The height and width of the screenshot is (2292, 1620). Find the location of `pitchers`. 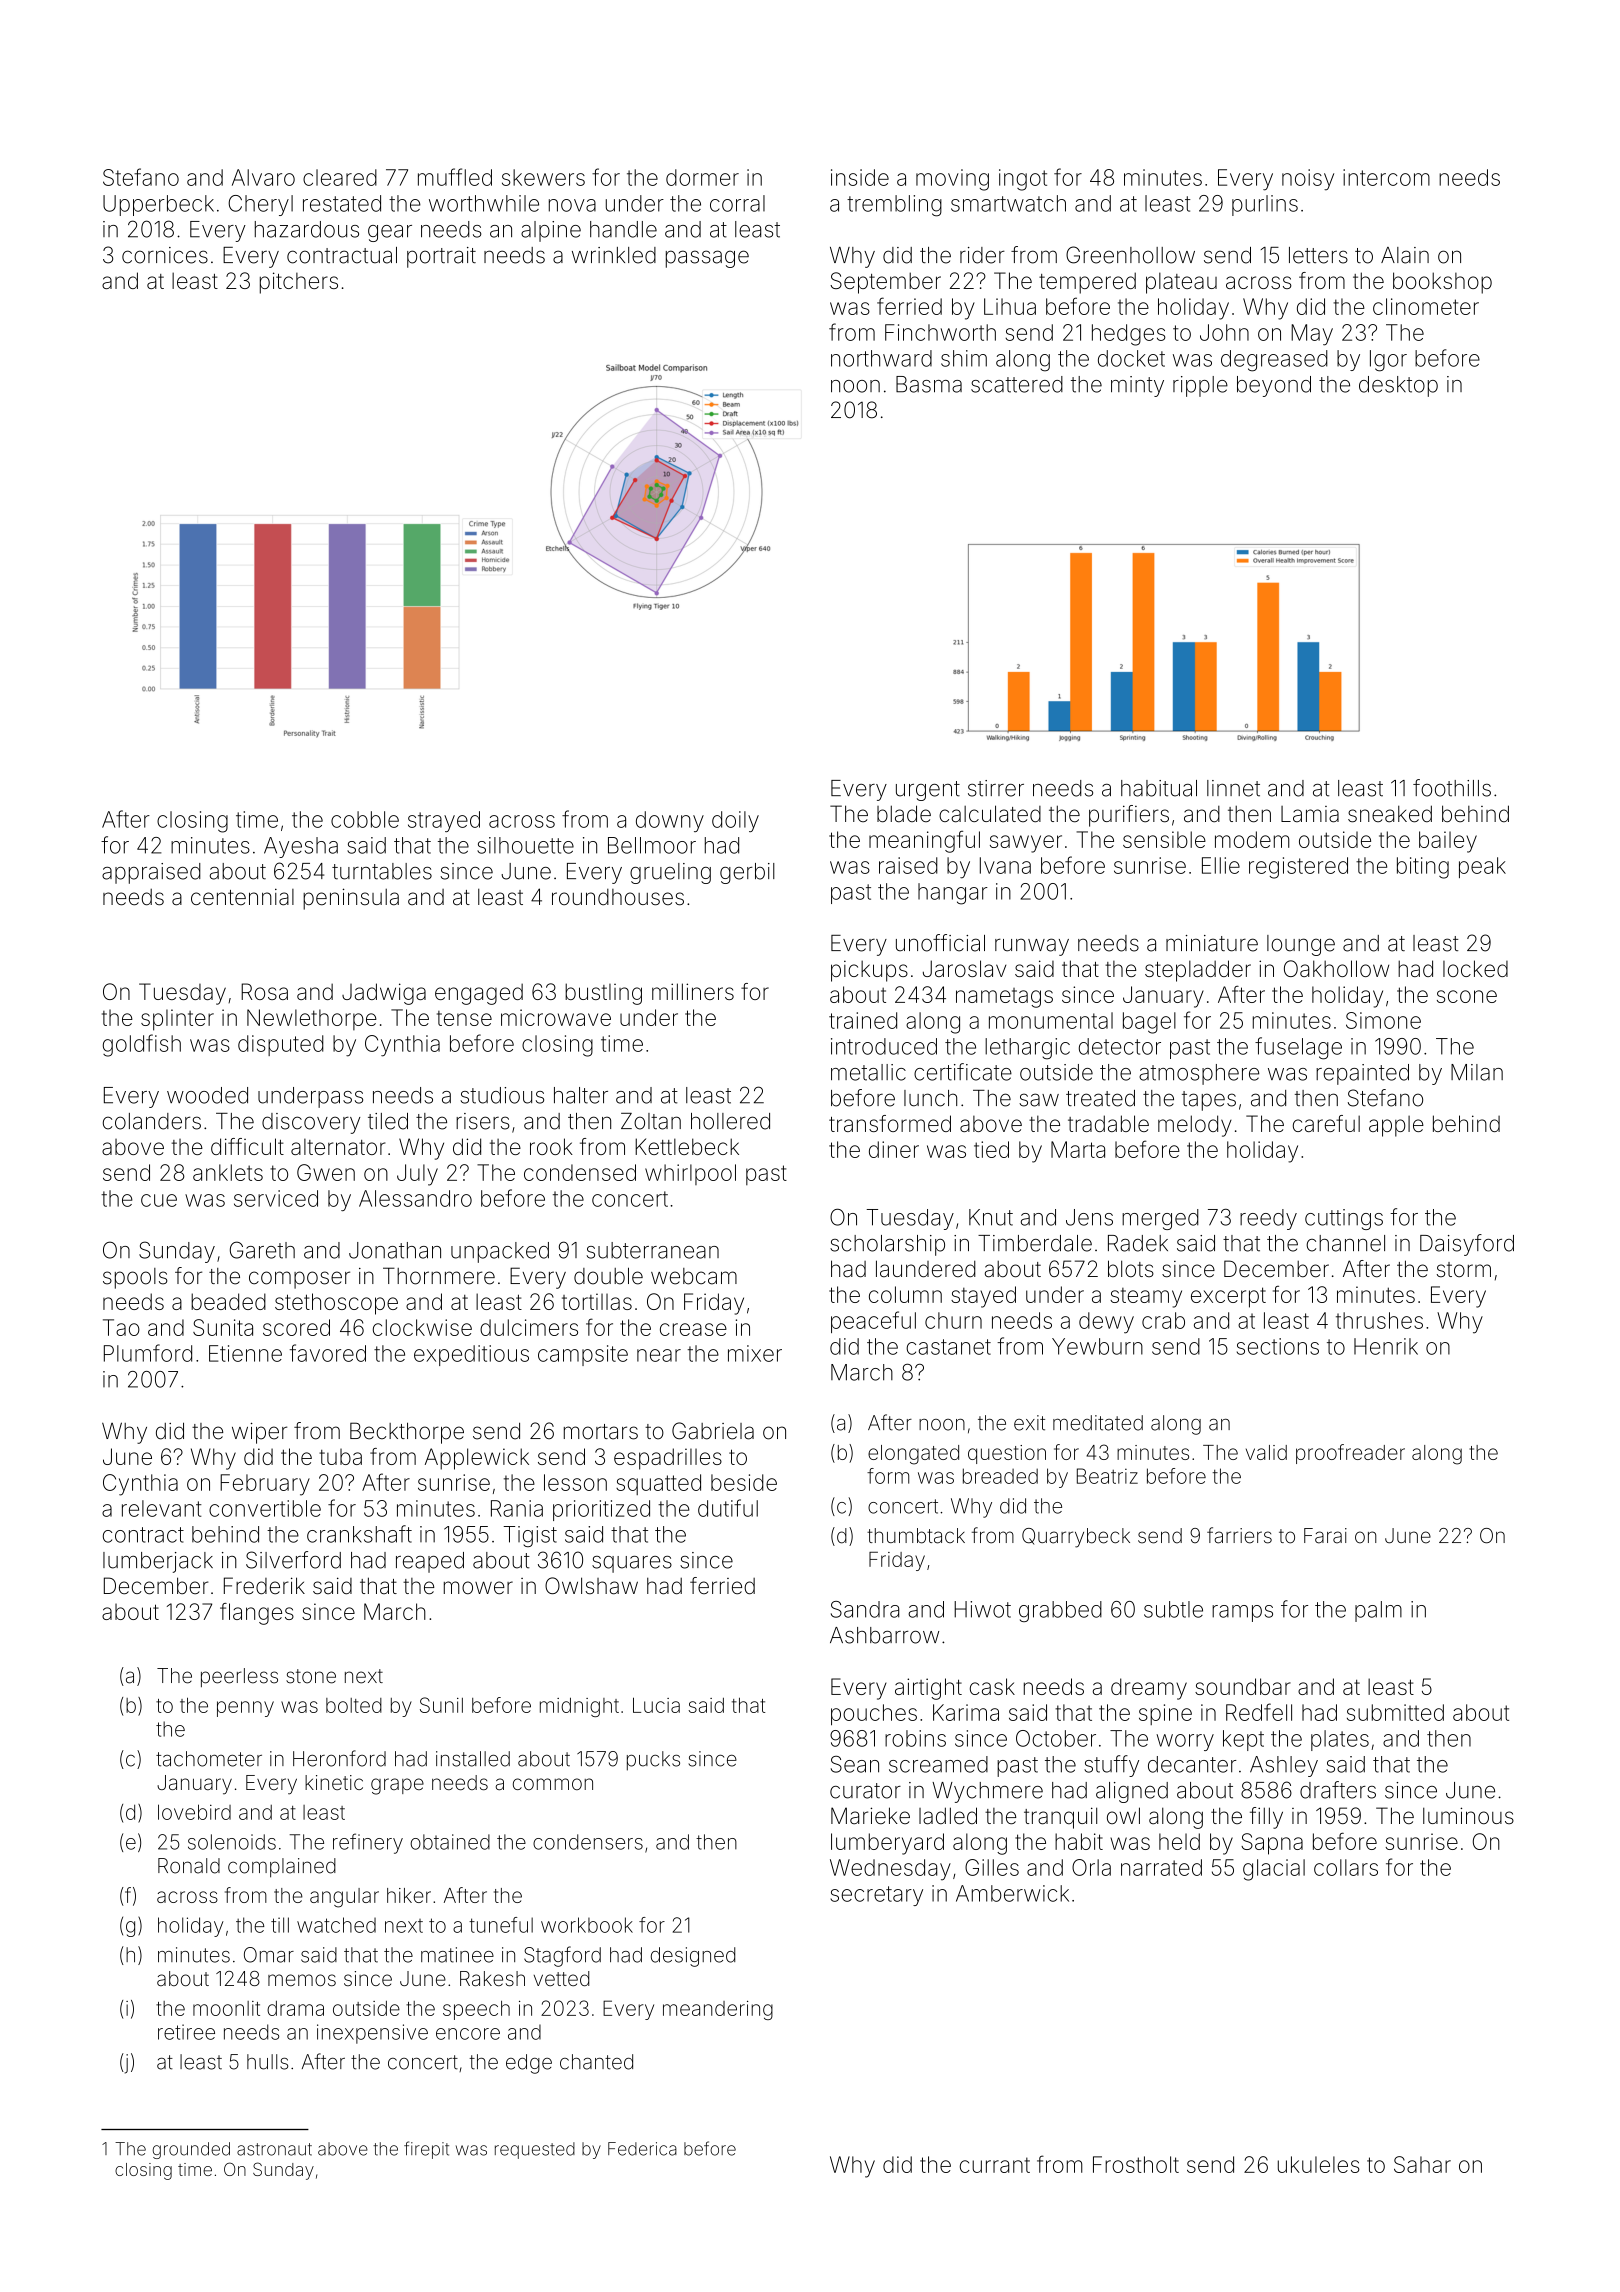

pitchers is located at coordinates (299, 283).
